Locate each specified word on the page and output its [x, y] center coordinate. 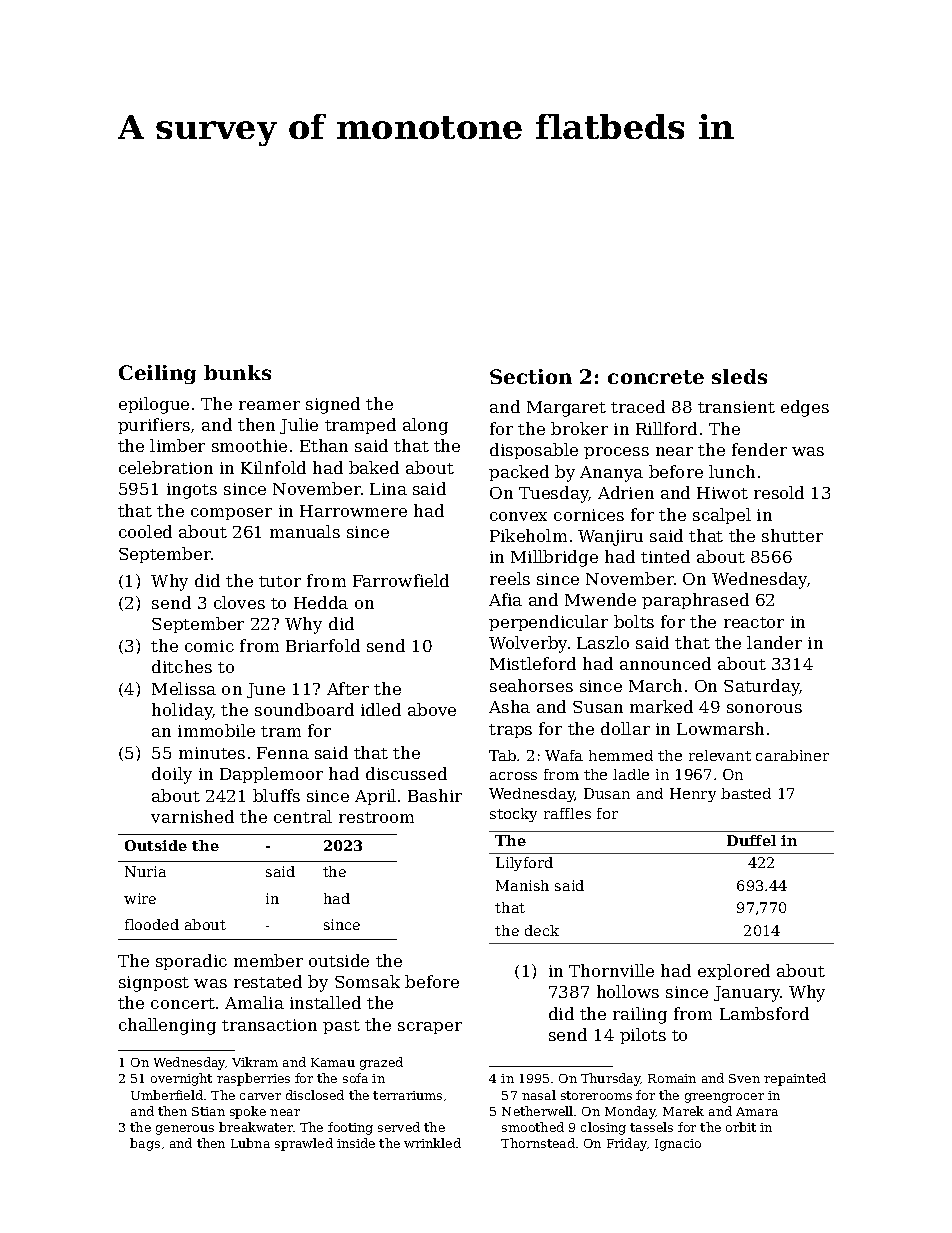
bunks [237, 372]
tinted [665, 556]
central [303, 816]
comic [209, 646]
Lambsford [764, 1013]
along [425, 426]
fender [759, 449]
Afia [505, 599]
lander [774, 642]
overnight [181, 1079]
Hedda [321, 602]
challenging [167, 1026]
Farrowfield [401, 580]
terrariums [407, 1095]
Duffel [751, 840]
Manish [522, 885]
